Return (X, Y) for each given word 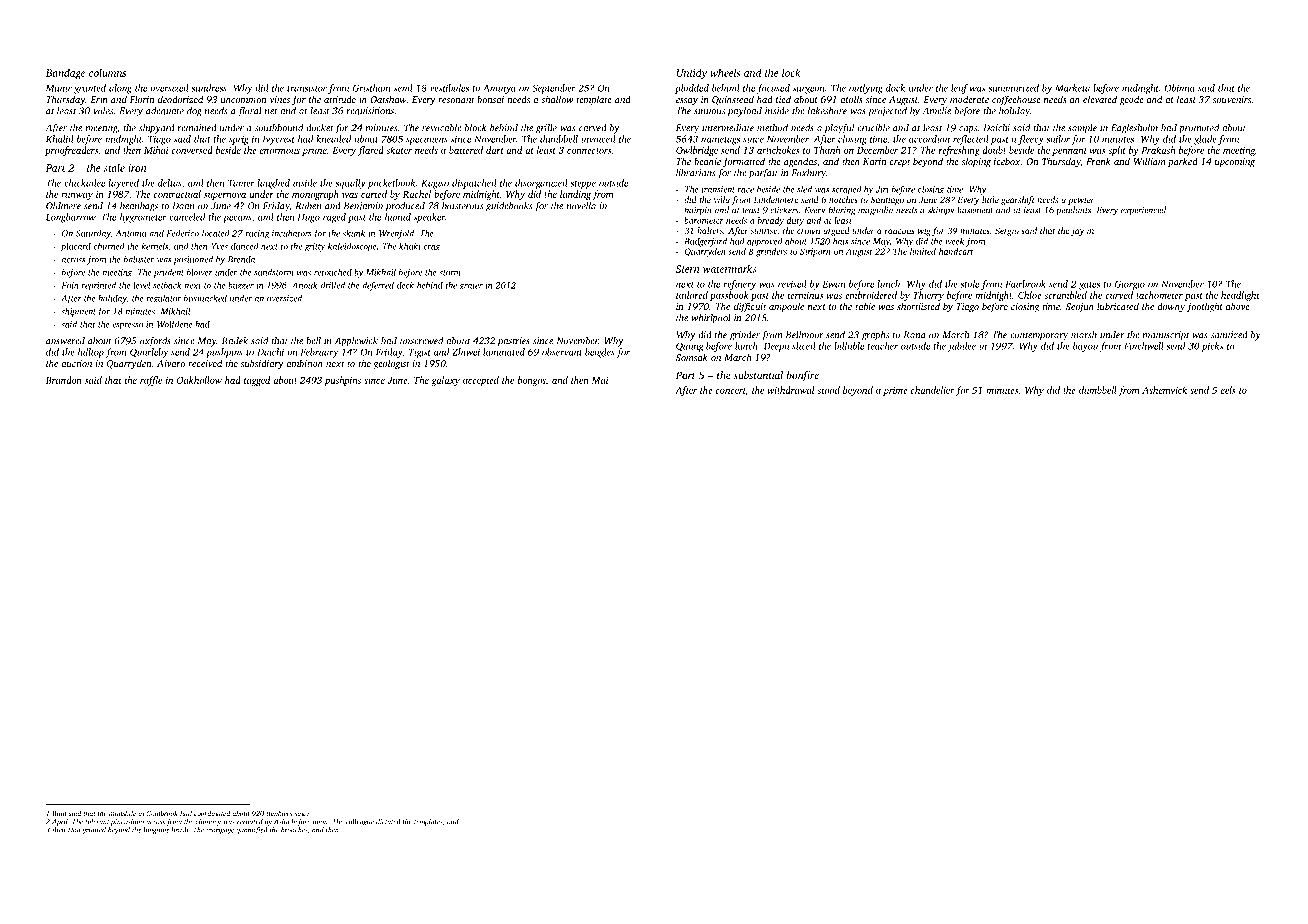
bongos (532, 381)
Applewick (356, 342)
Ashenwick (1164, 390)
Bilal (59, 813)
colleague (360, 822)
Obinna (1180, 88)
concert (731, 391)
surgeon (809, 90)
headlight (1240, 296)
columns (107, 72)
